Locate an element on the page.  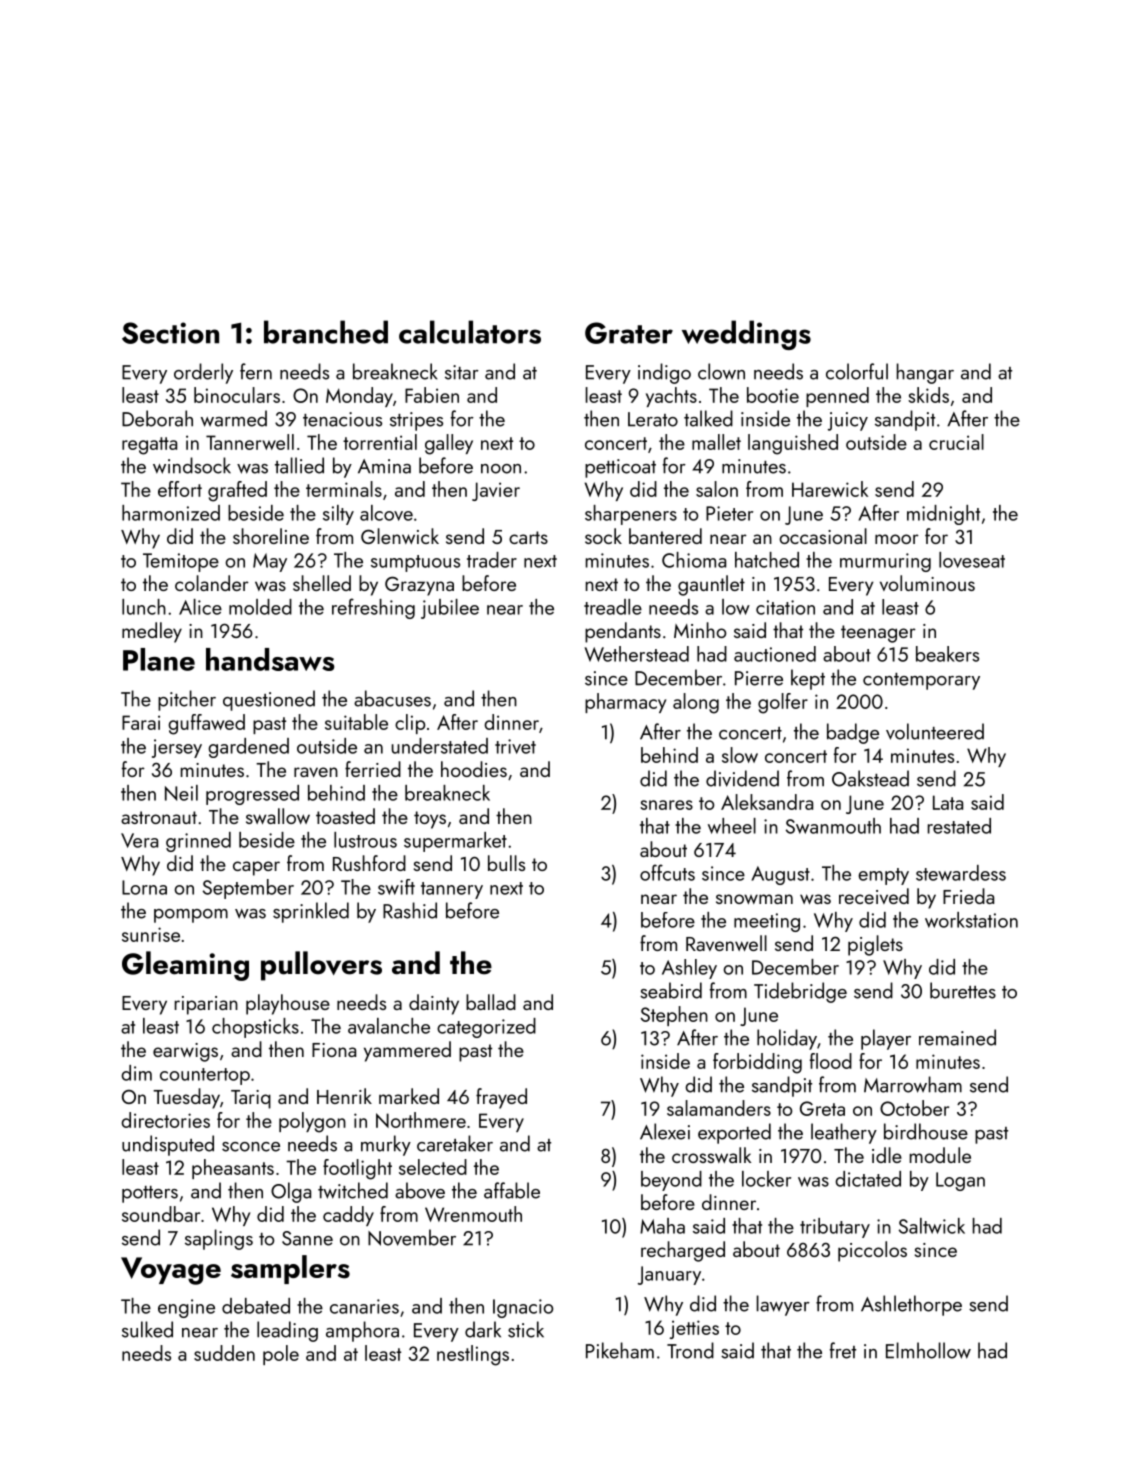
occasional is located at coordinates (823, 536).
